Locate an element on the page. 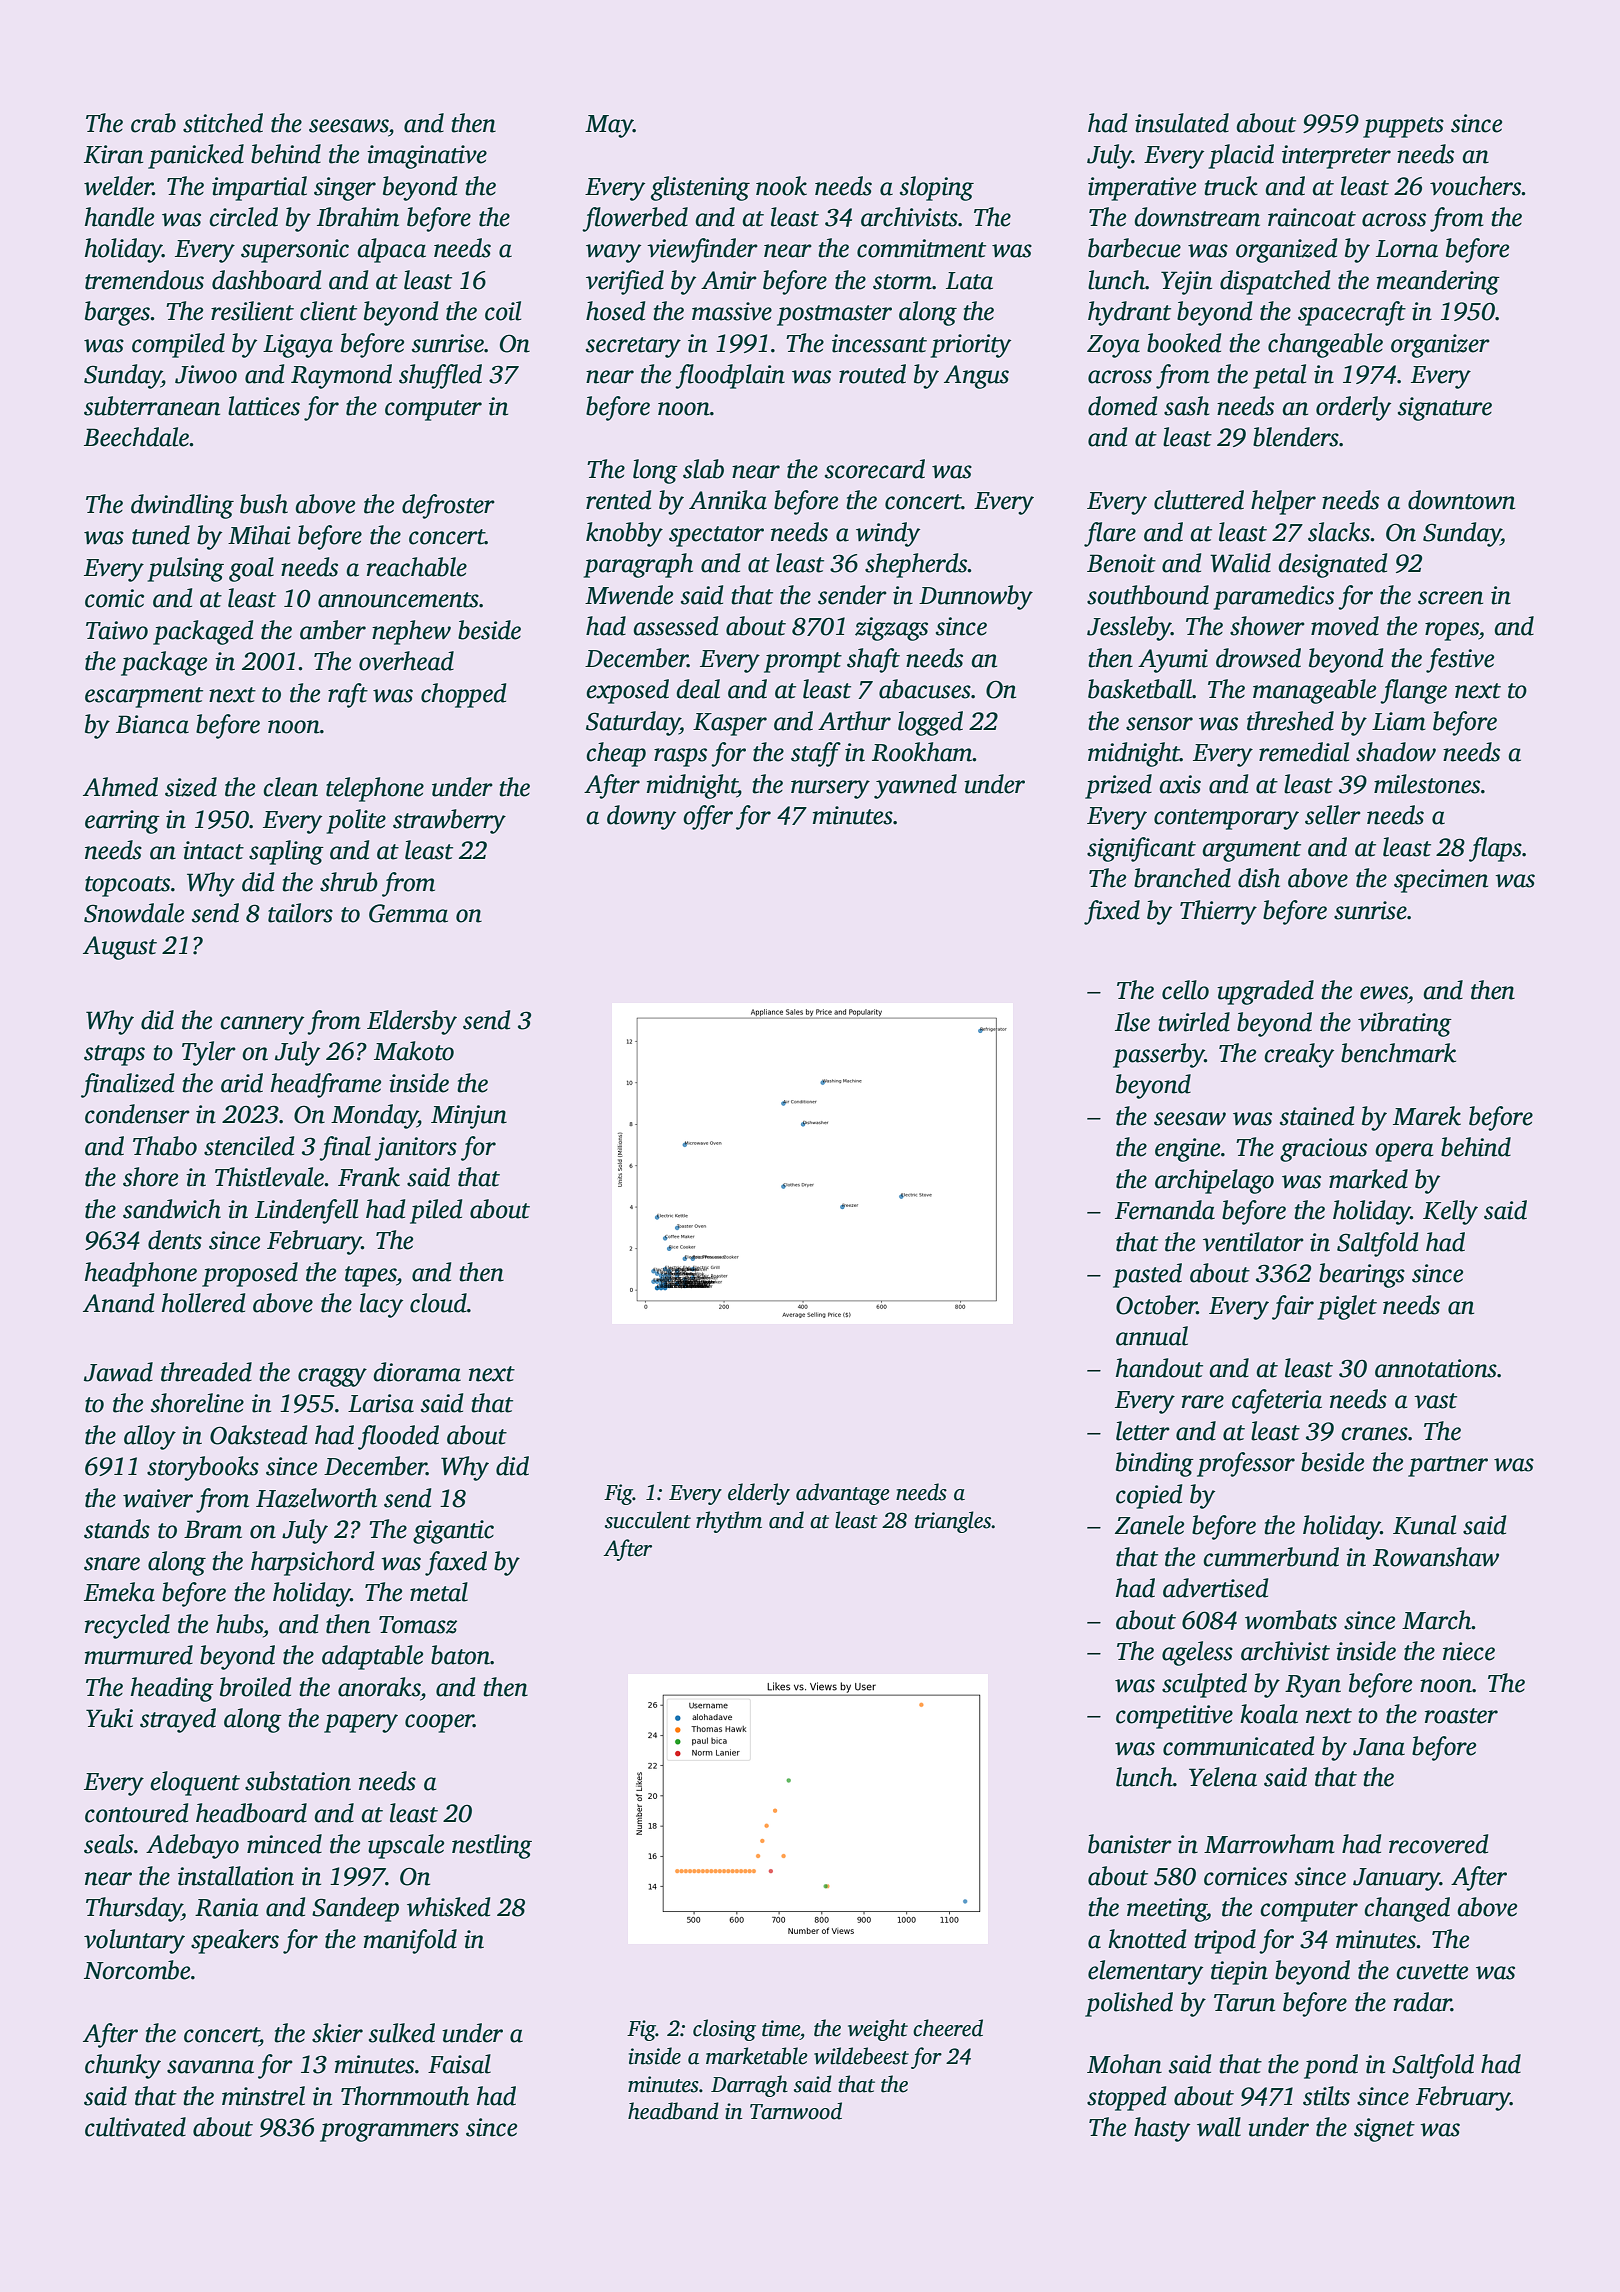 The width and height of the page is (1620, 2292). seals is located at coordinates (108, 1844).
